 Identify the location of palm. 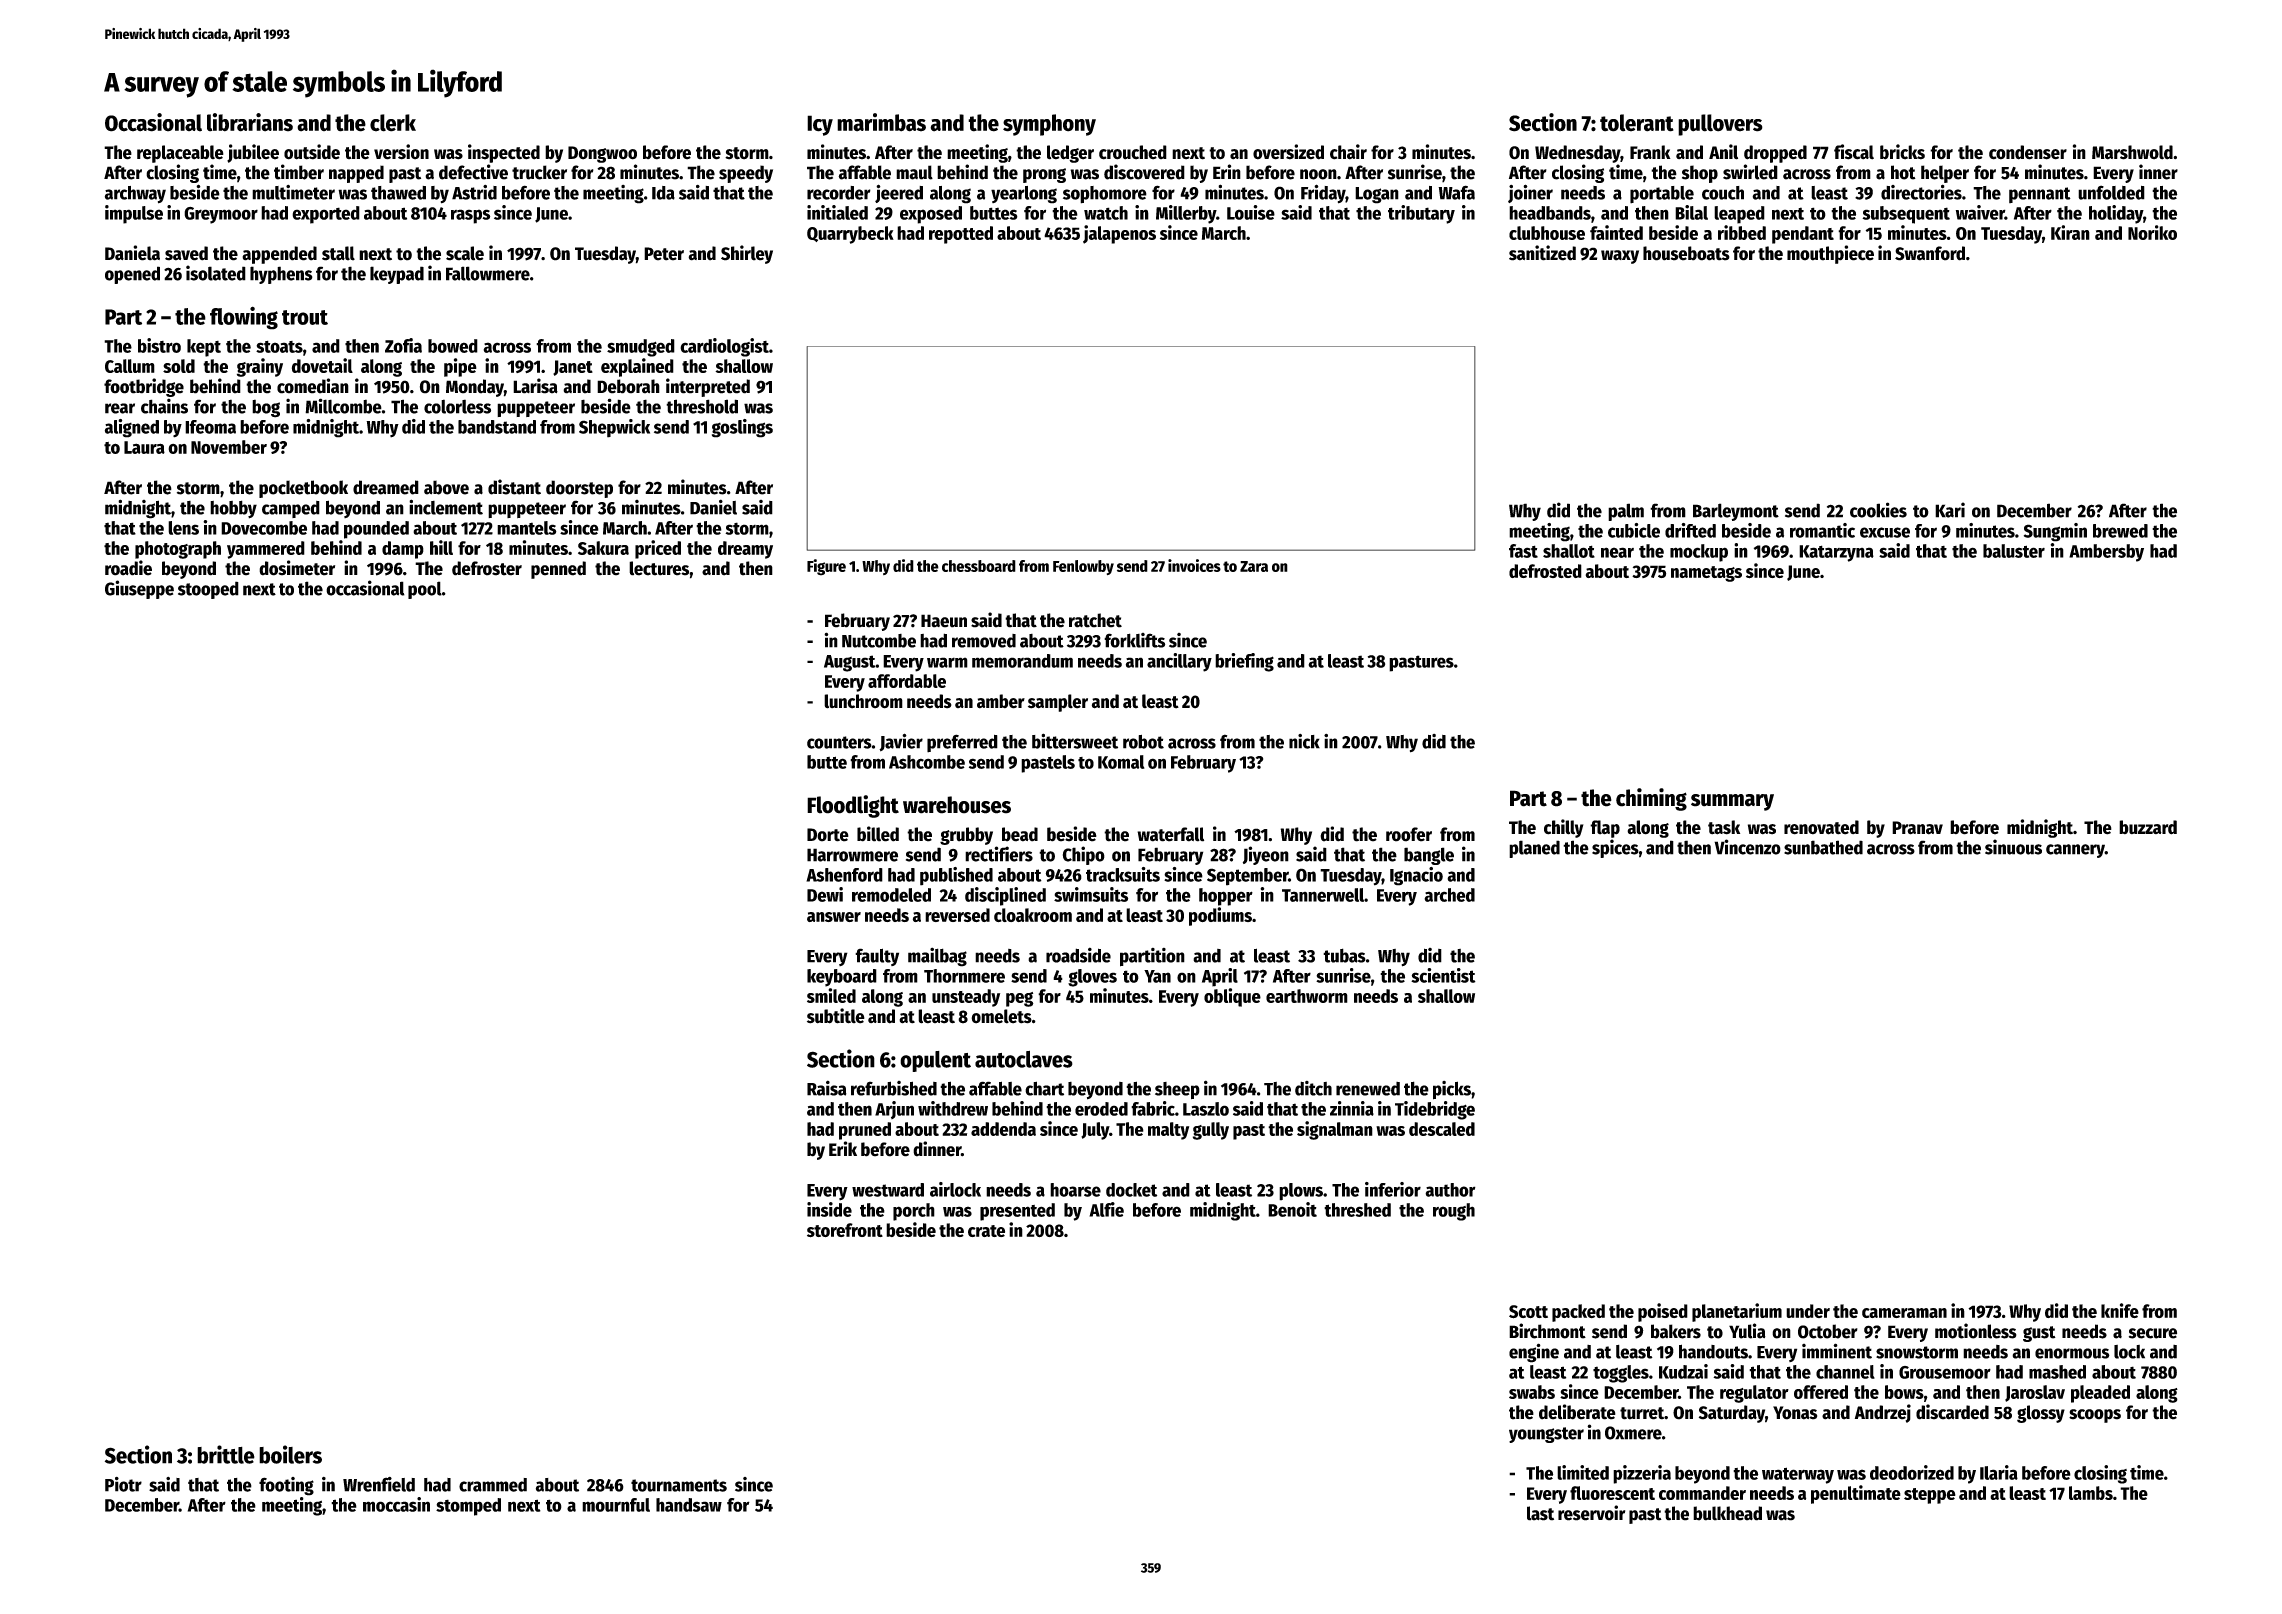
(1626, 512).
